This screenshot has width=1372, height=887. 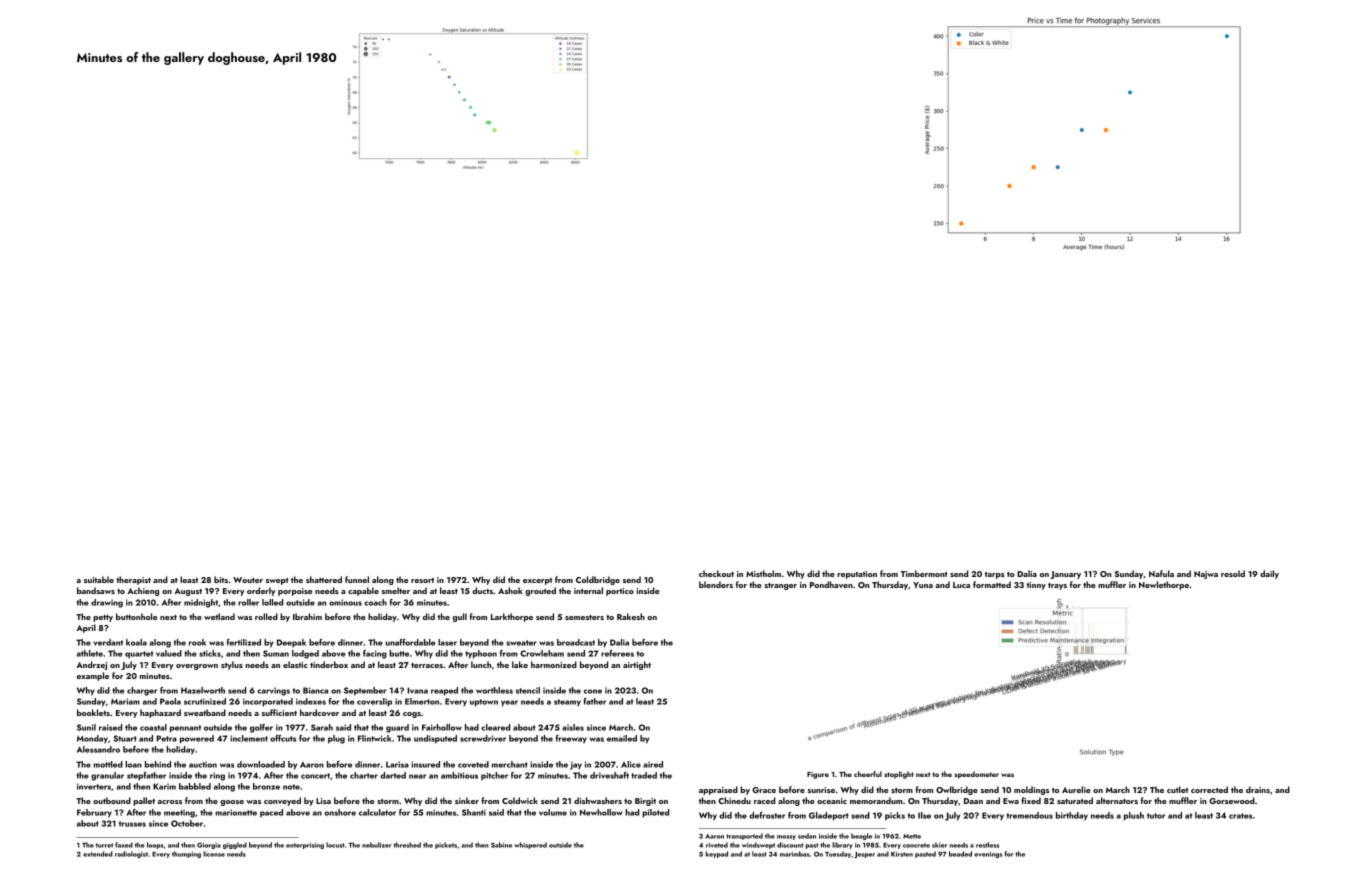 What do you see at coordinates (125, 701) in the screenshot?
I see `Mariam` at bounding box center [125, 701].
